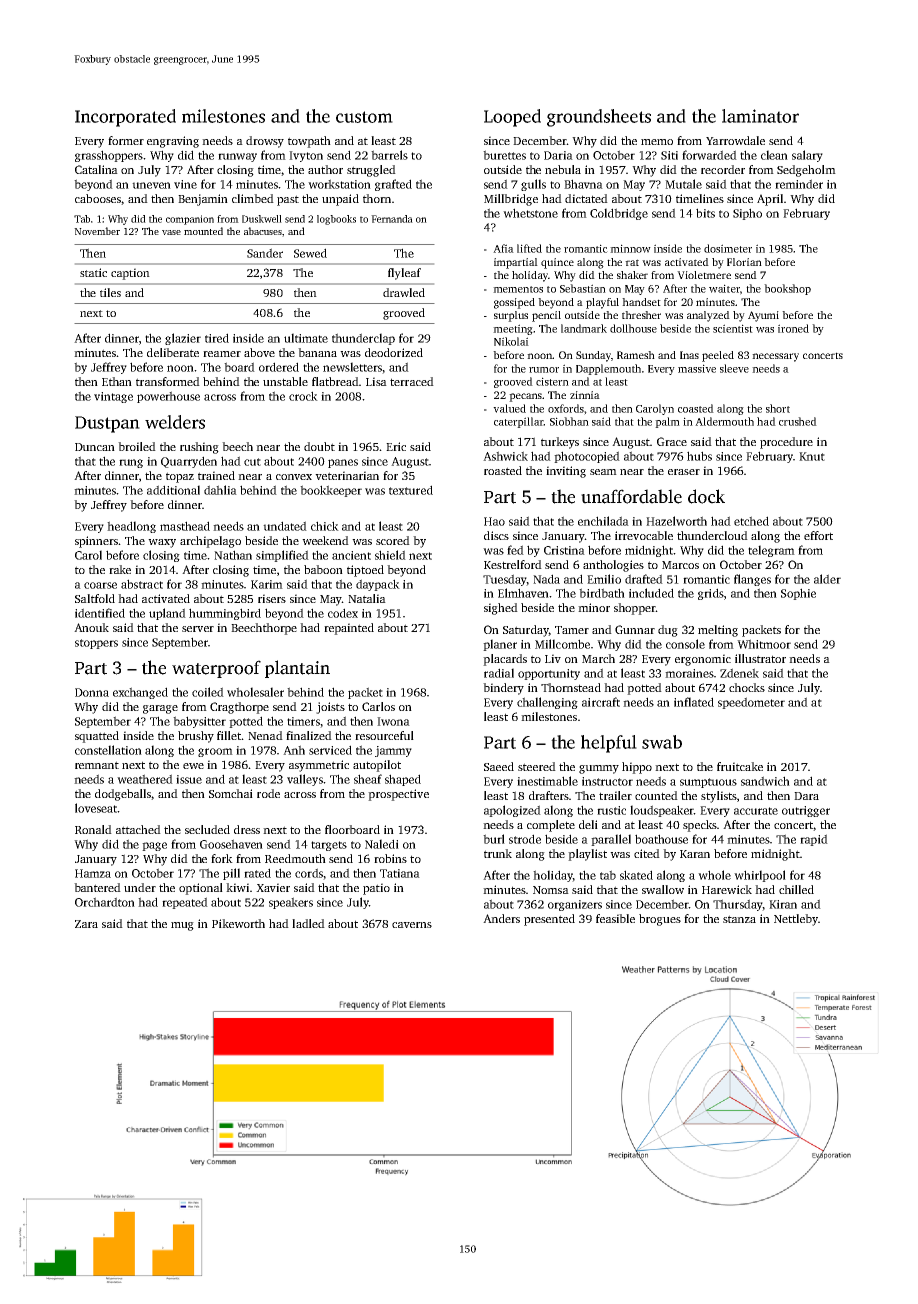  I want to click on massive, so click(697, 368).
